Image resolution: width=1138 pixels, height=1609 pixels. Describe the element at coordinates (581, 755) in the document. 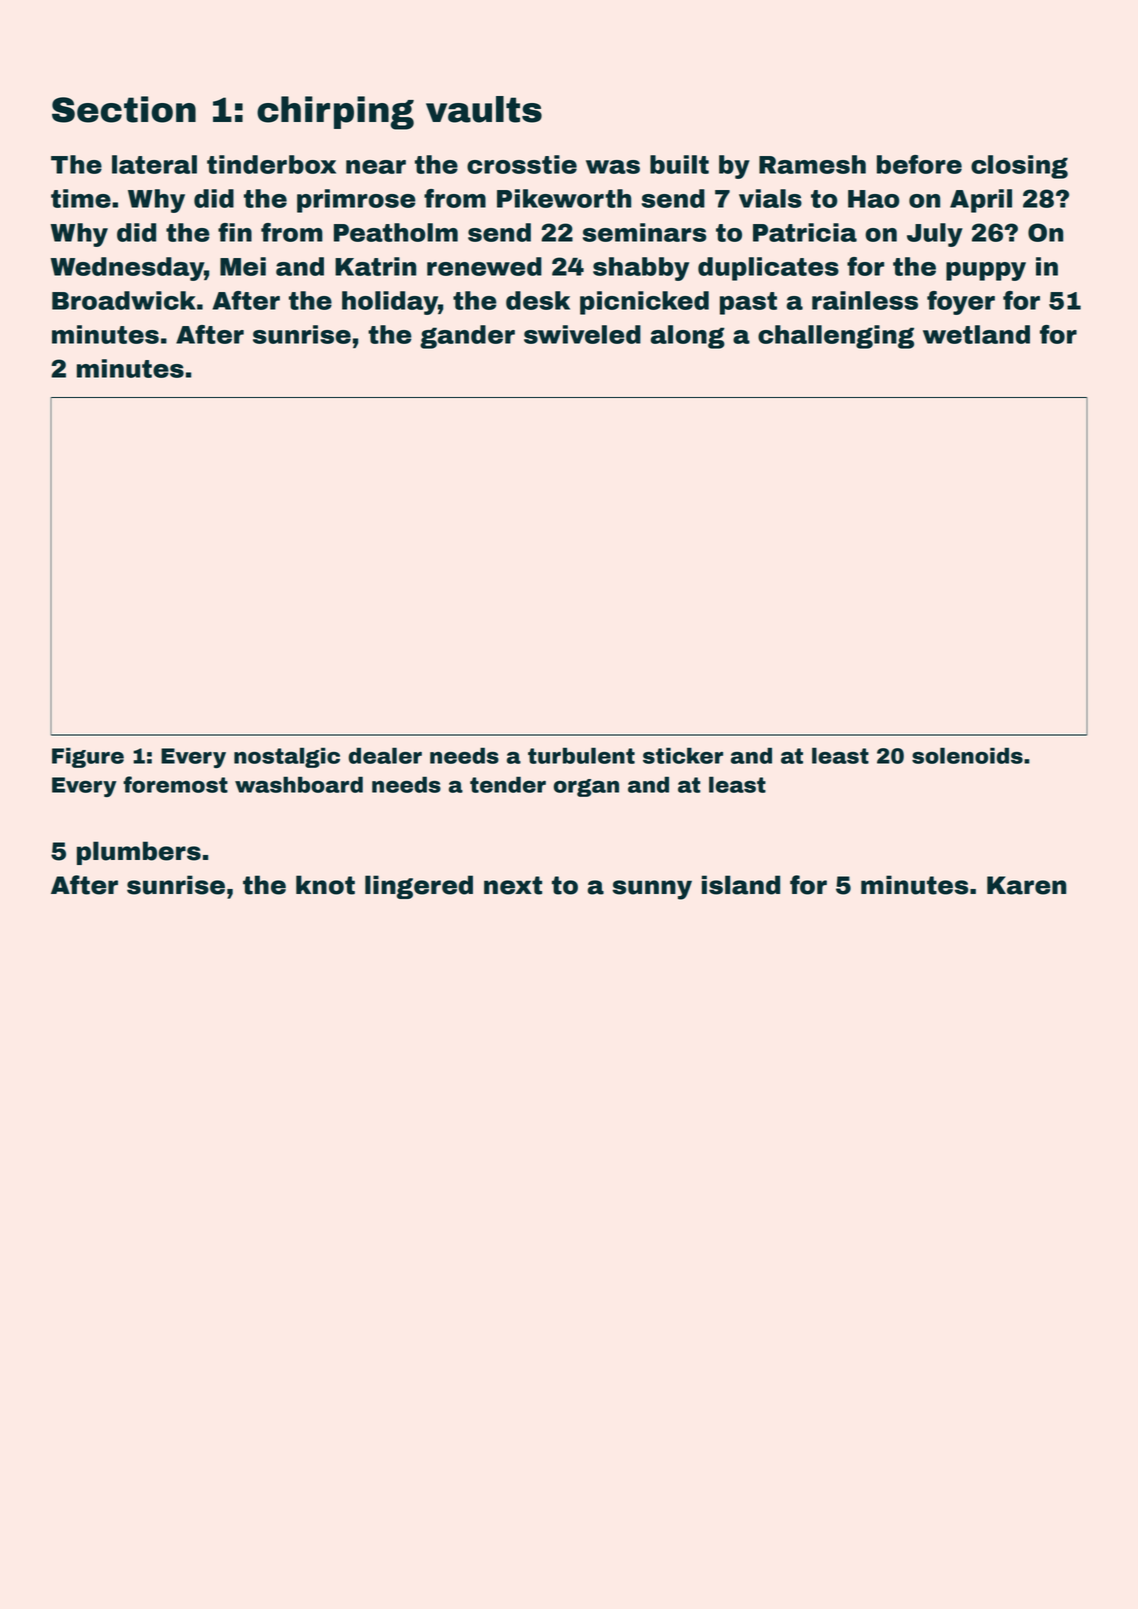

I see `turbulent` at that location.
